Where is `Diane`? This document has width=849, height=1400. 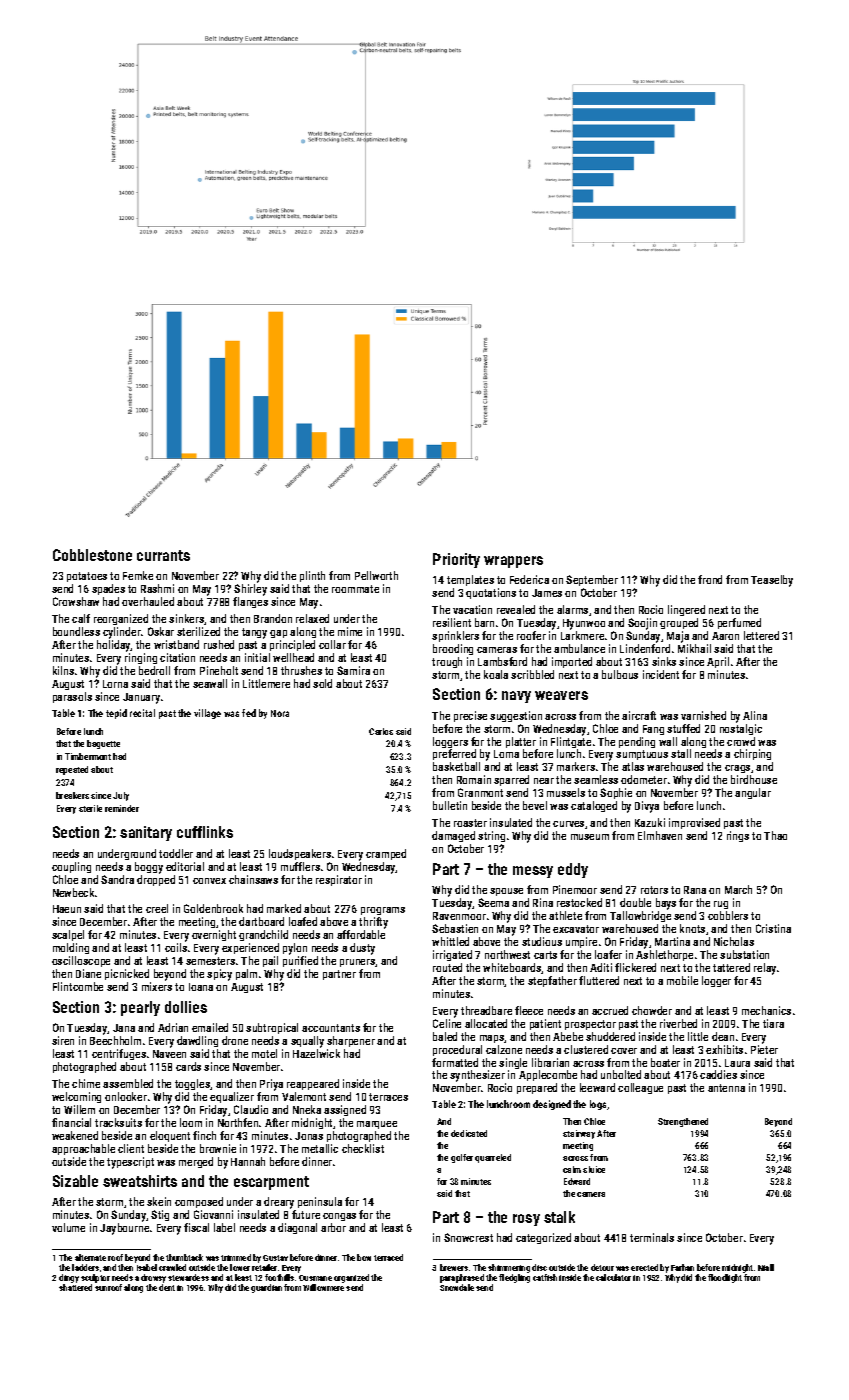
Diane is located at coordinates (88, 973).
